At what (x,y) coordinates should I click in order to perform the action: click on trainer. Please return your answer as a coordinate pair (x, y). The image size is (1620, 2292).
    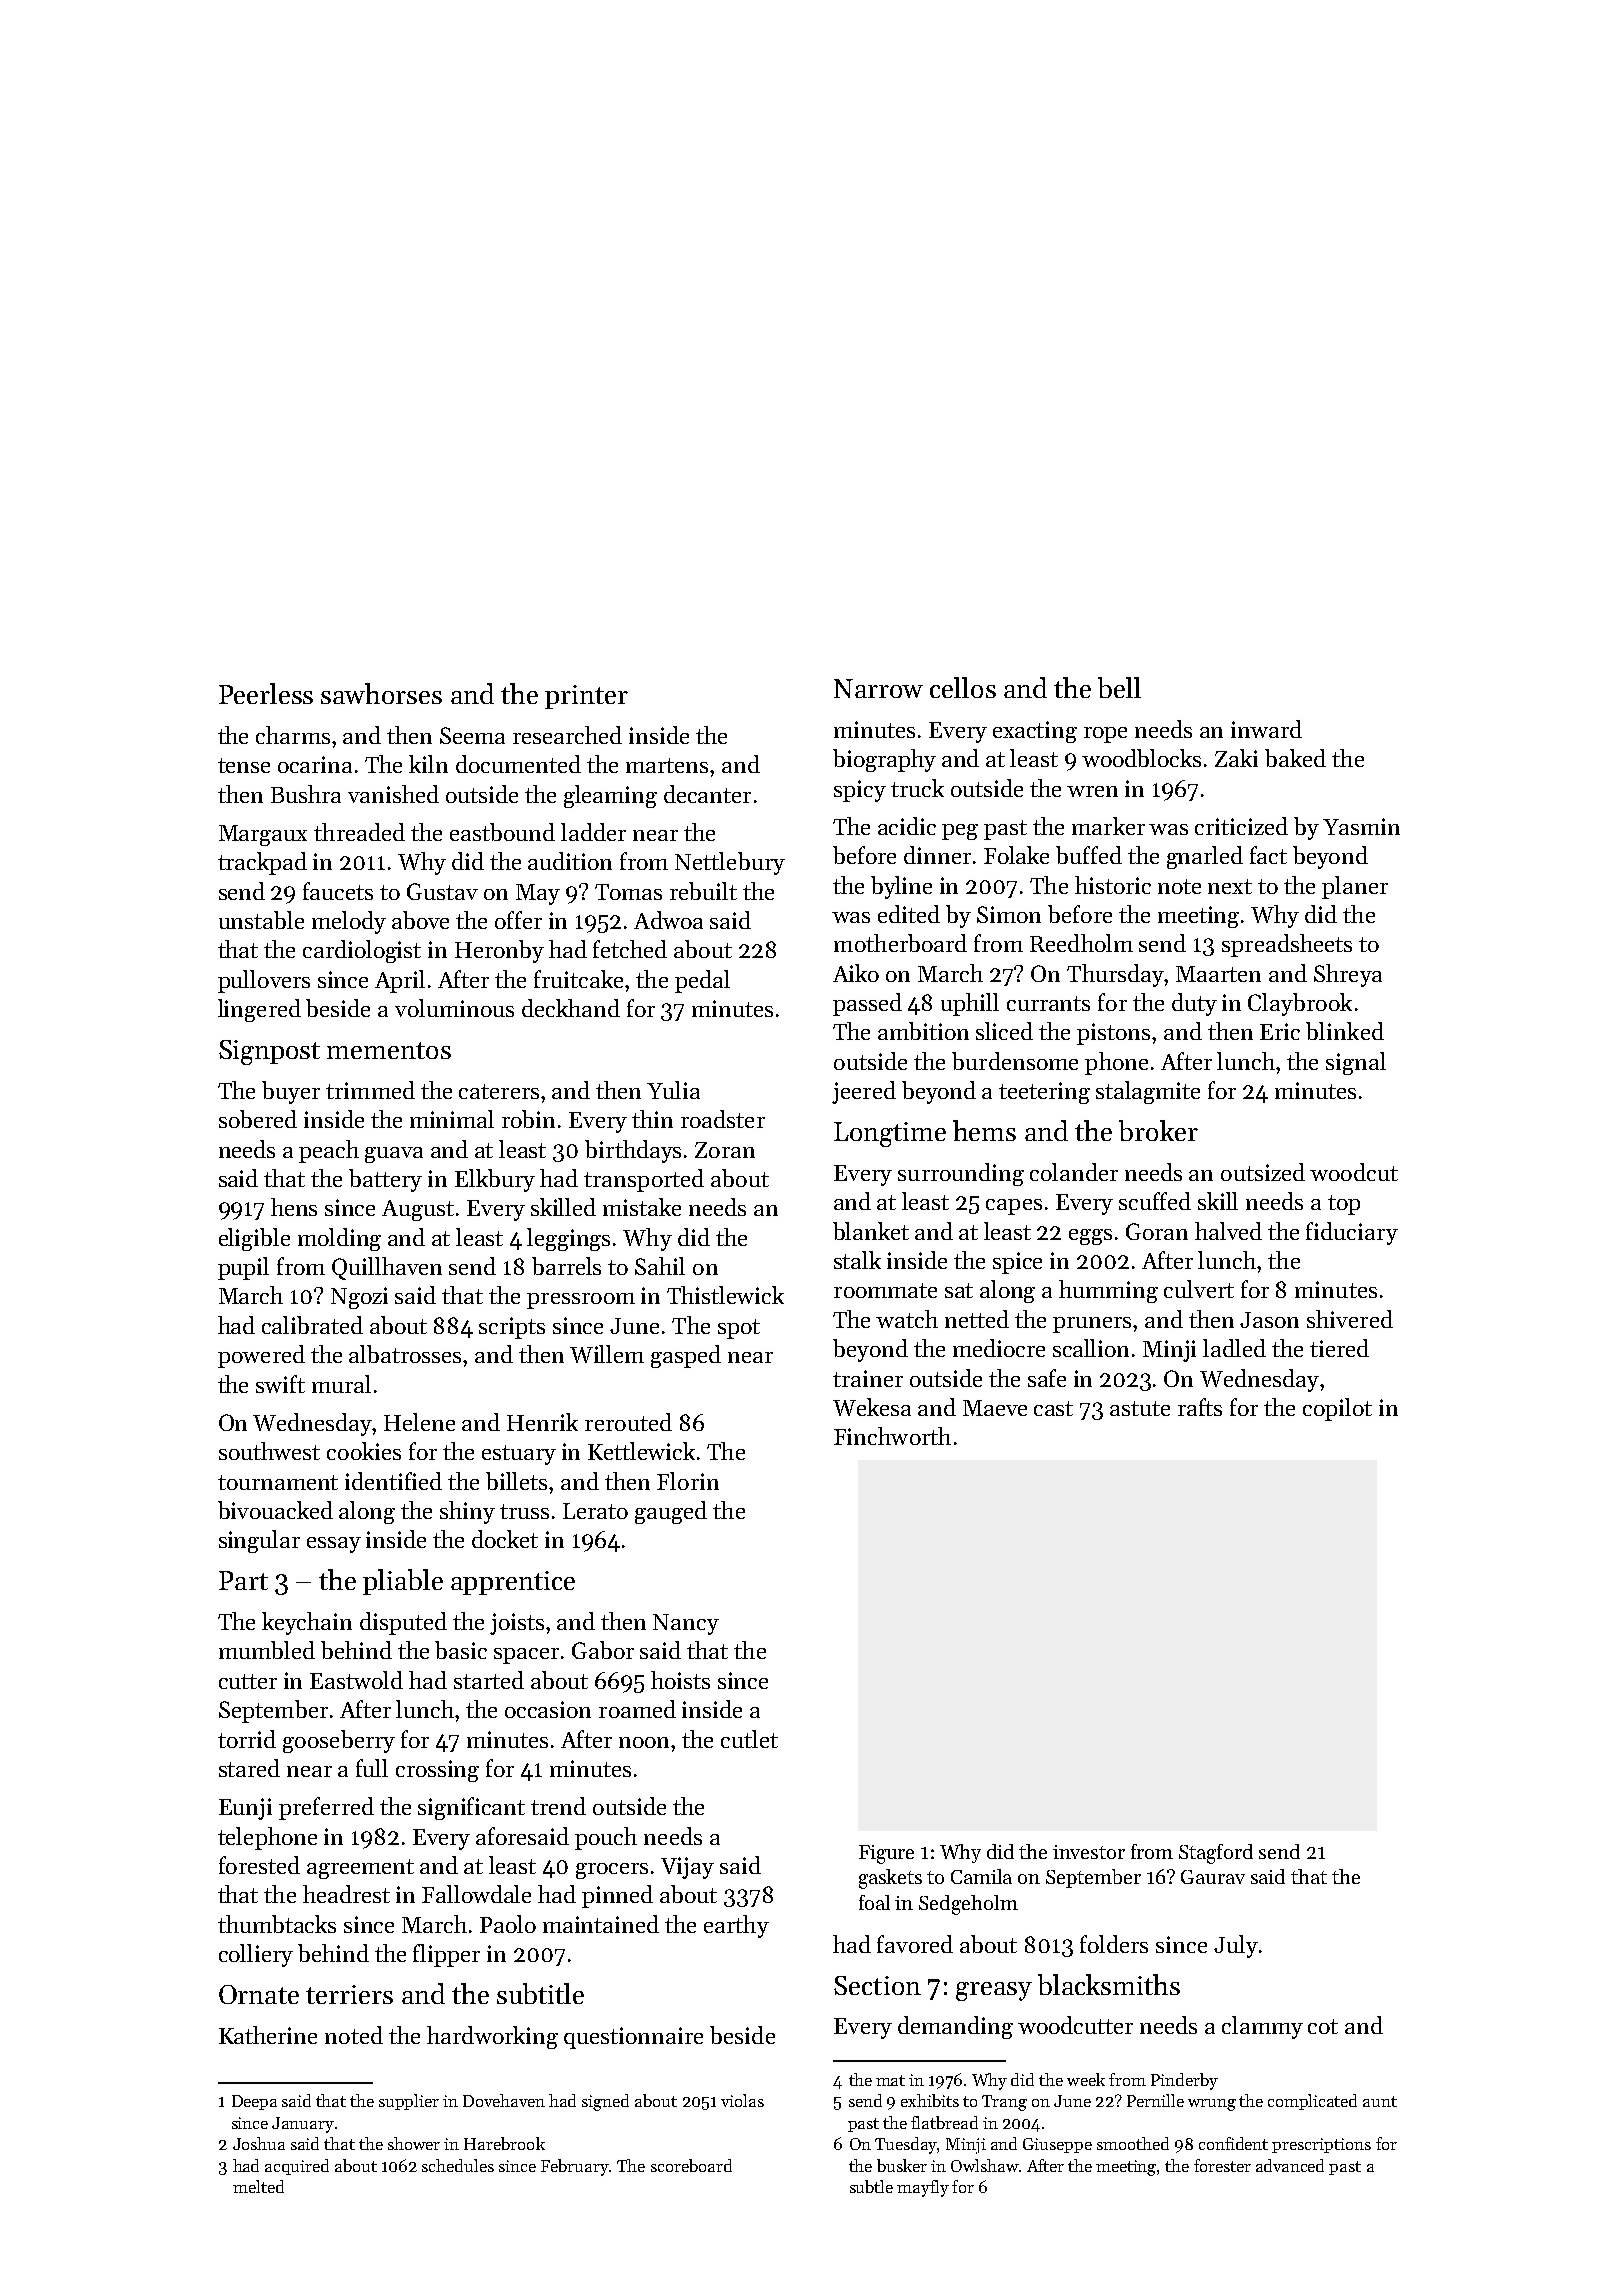
    Looking at the image, I should click on (868, 1378).
